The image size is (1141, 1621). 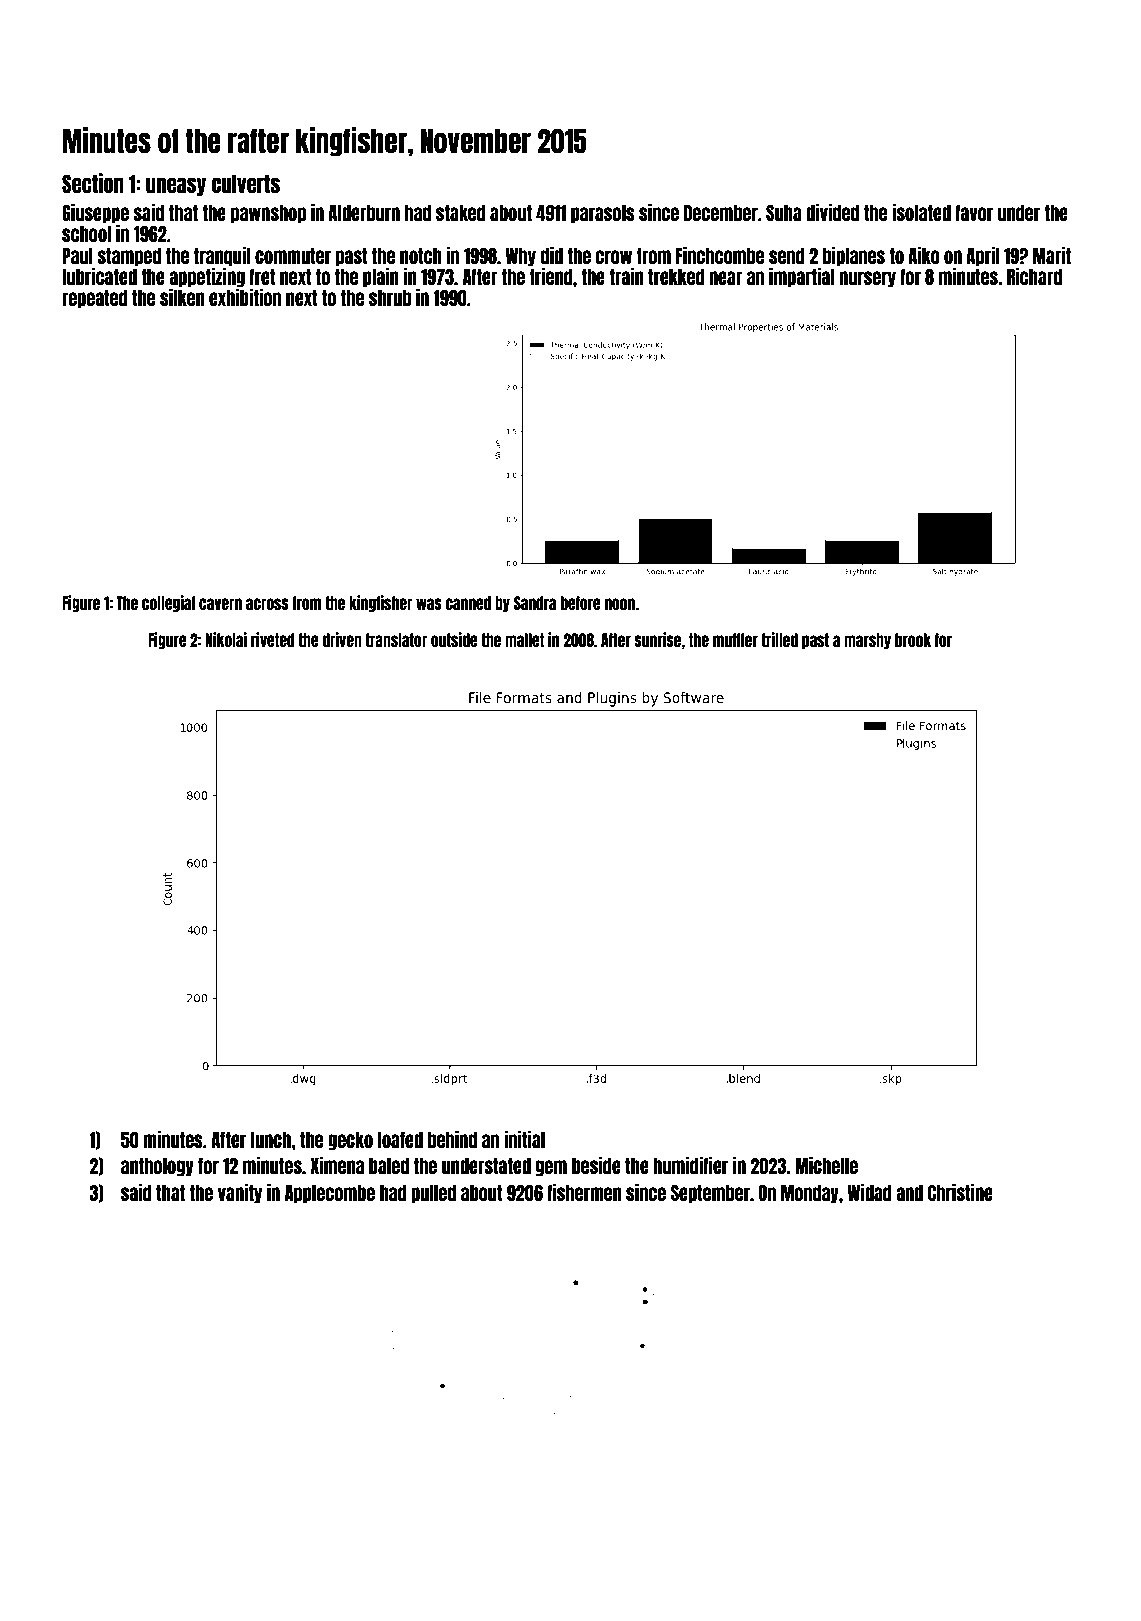 What do you see at coordinates (924, 255) in the document?
I see `Aiko` at bounding box center [924, 255].
